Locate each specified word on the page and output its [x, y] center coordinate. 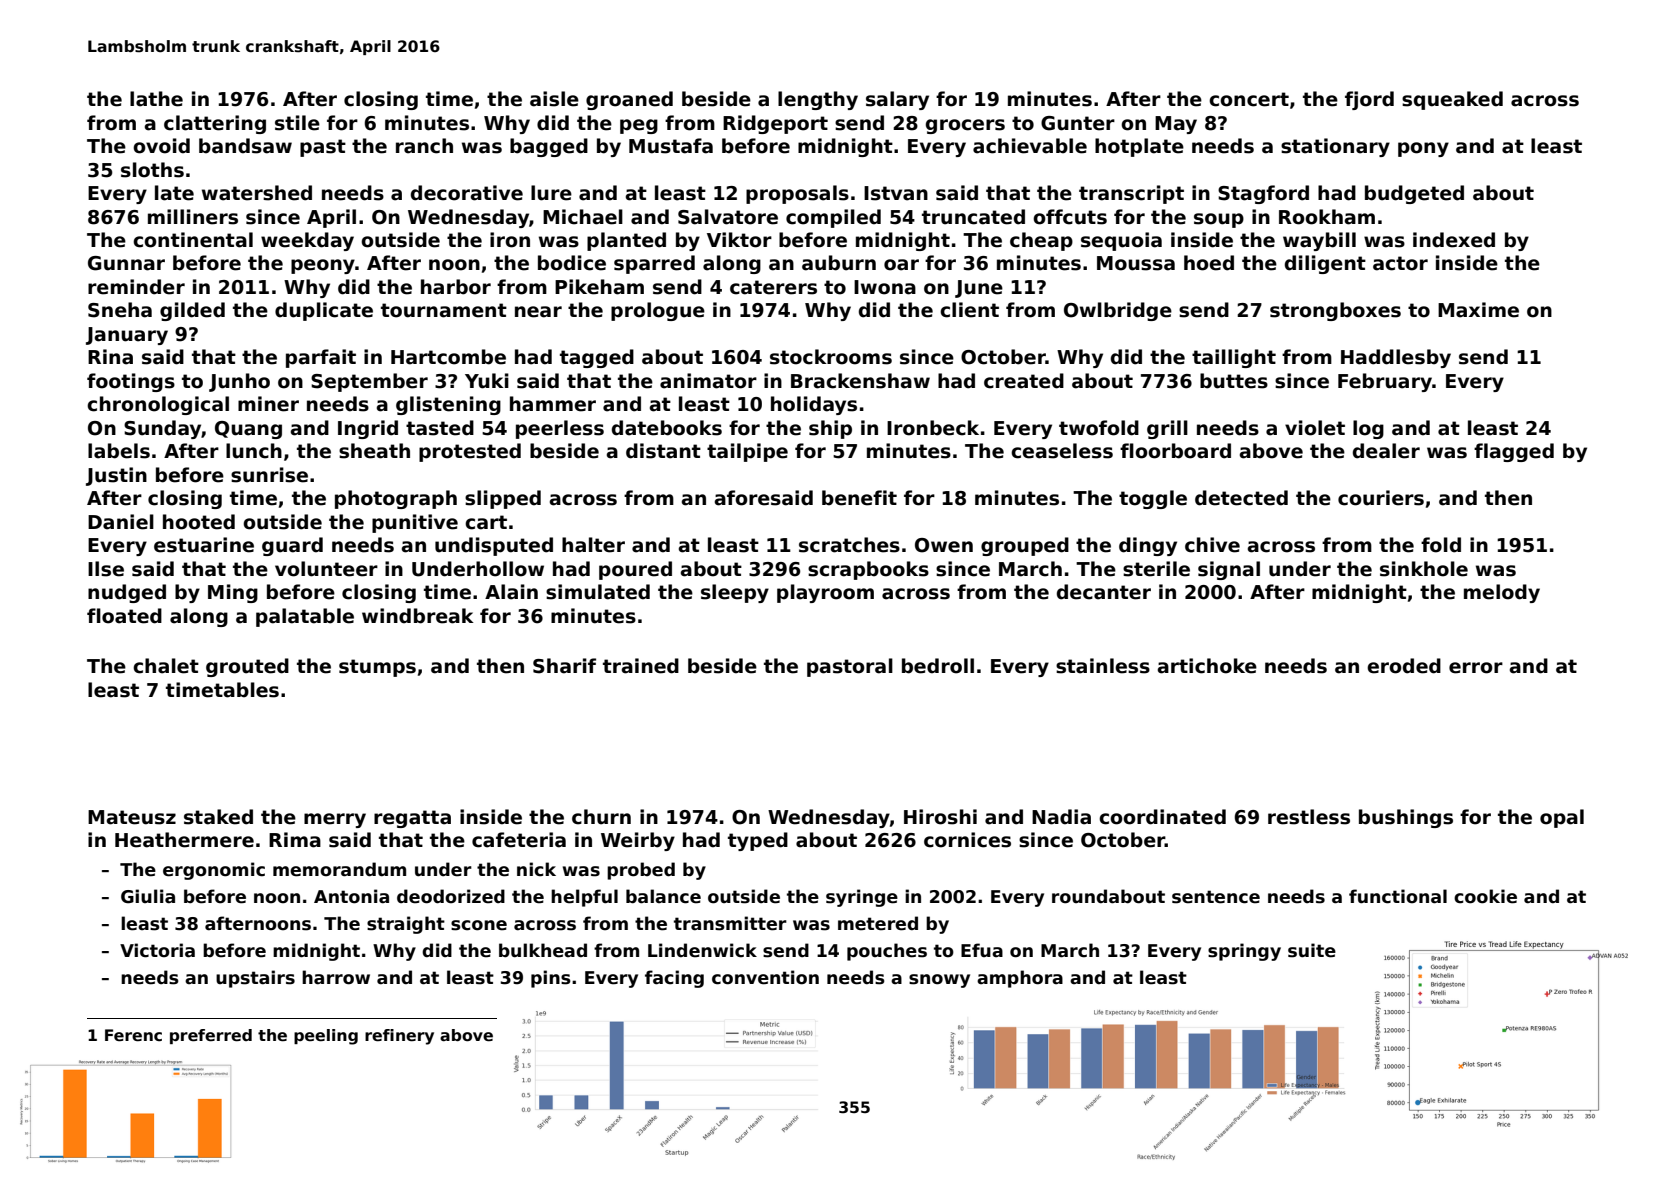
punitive [415, 523]
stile [297, 123]
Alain [511, 592]
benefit [859, 498]
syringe [862, 898]
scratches [849, 545]
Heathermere [184, 840]
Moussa [1136, 263]
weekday [307, 241]
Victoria [157, 950]
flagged [1514, 452]
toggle [1153, 499]
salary [897, 100]
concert [1249, 99]
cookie [1485, 896]
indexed [1454, 240]
